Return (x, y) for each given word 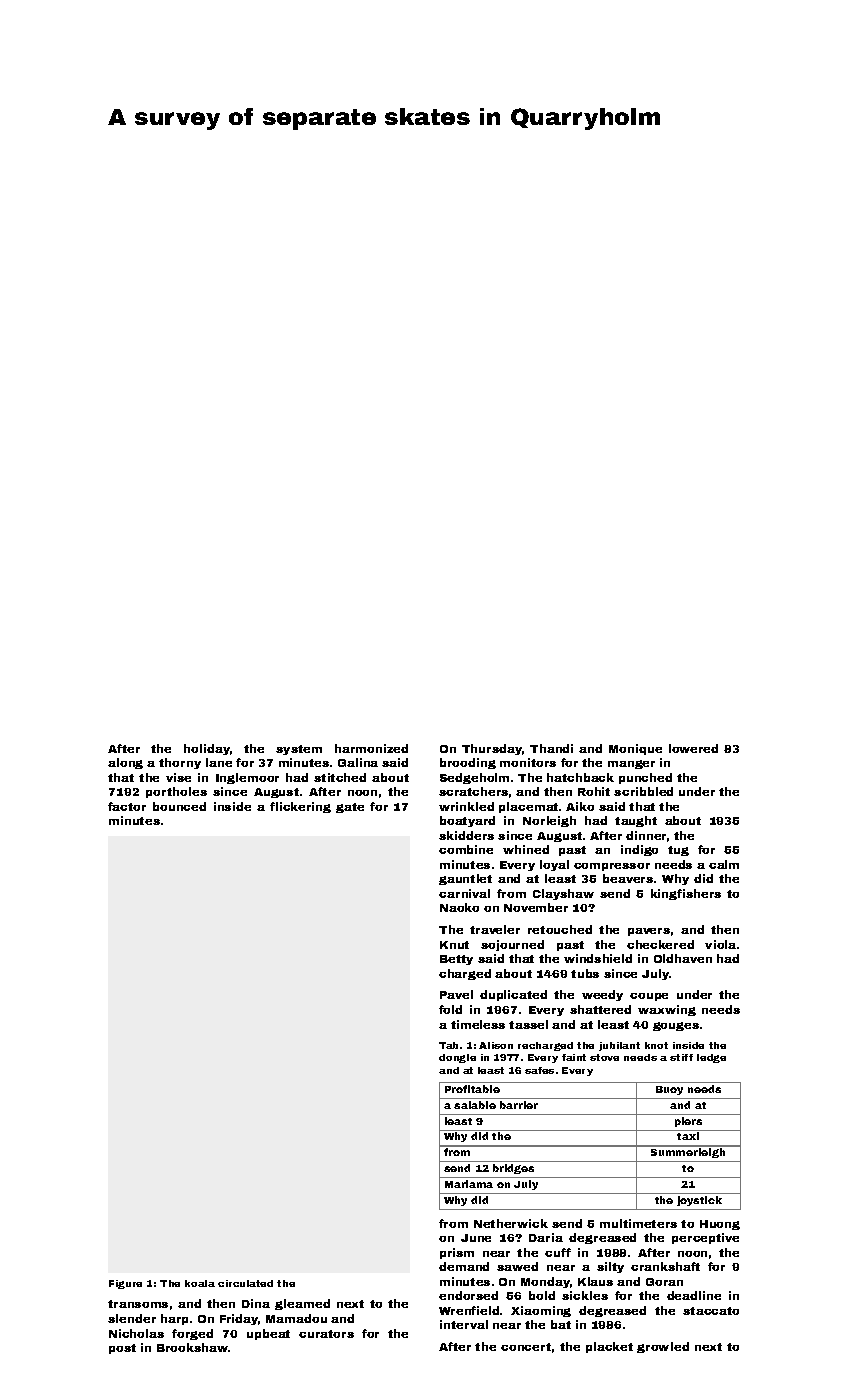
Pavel (456, 994)
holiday (207, 749)
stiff (681, 1057)
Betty (456, 960)
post (122, 1349)
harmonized (371, 748)
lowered (693, 748)
